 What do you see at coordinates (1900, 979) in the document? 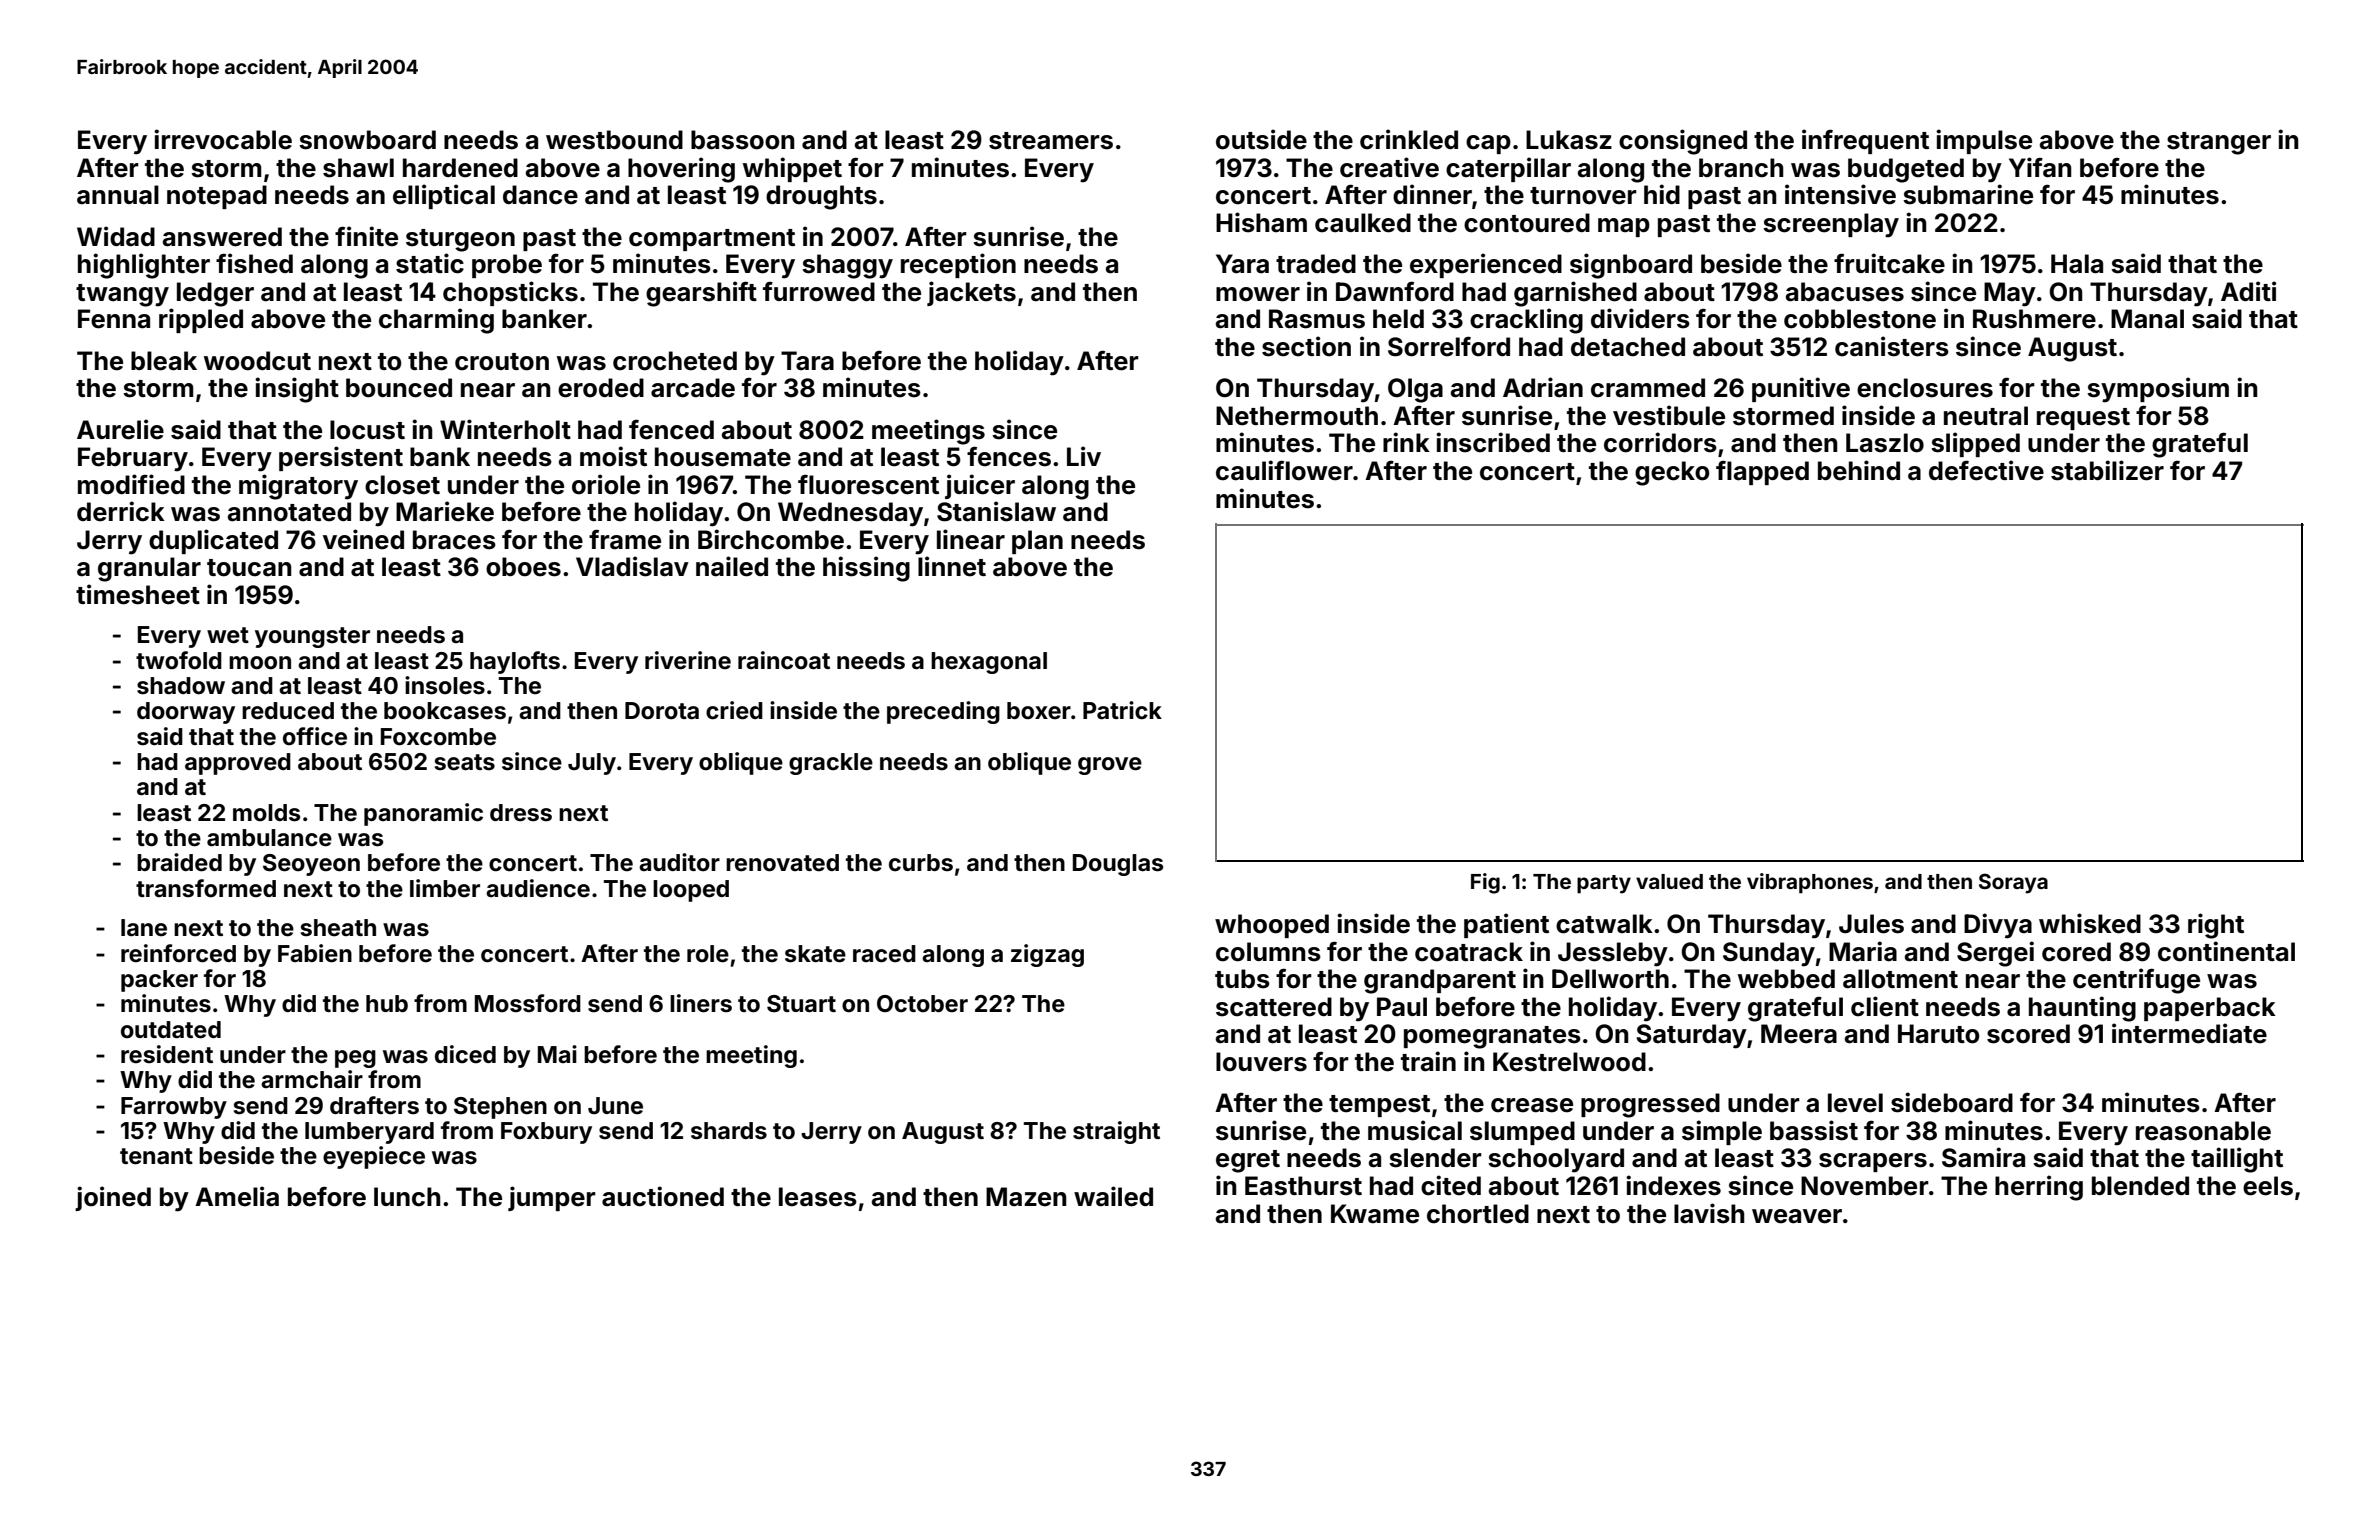
I see `allotment` at bounding box center [1900, 979].
